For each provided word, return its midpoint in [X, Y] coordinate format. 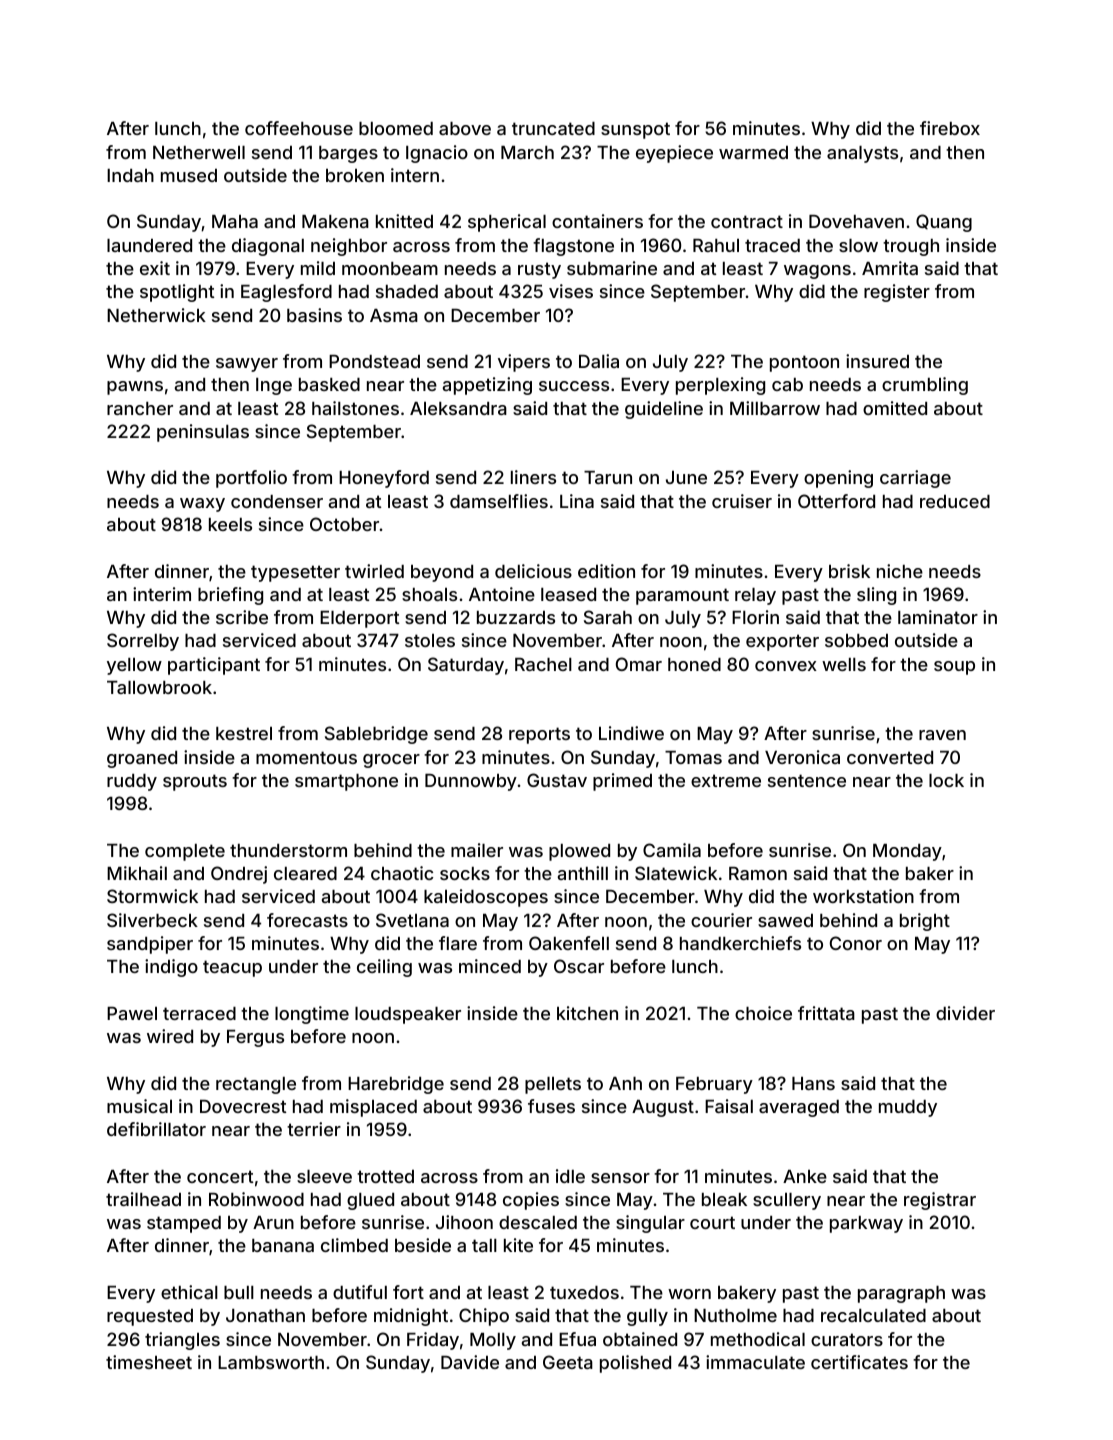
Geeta [568, 1362]
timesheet [149, 1362]
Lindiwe [631, 733]
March [527, 152]
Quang [944, 223]
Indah [130, 175]
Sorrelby [143, 642]
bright [925, 922]
